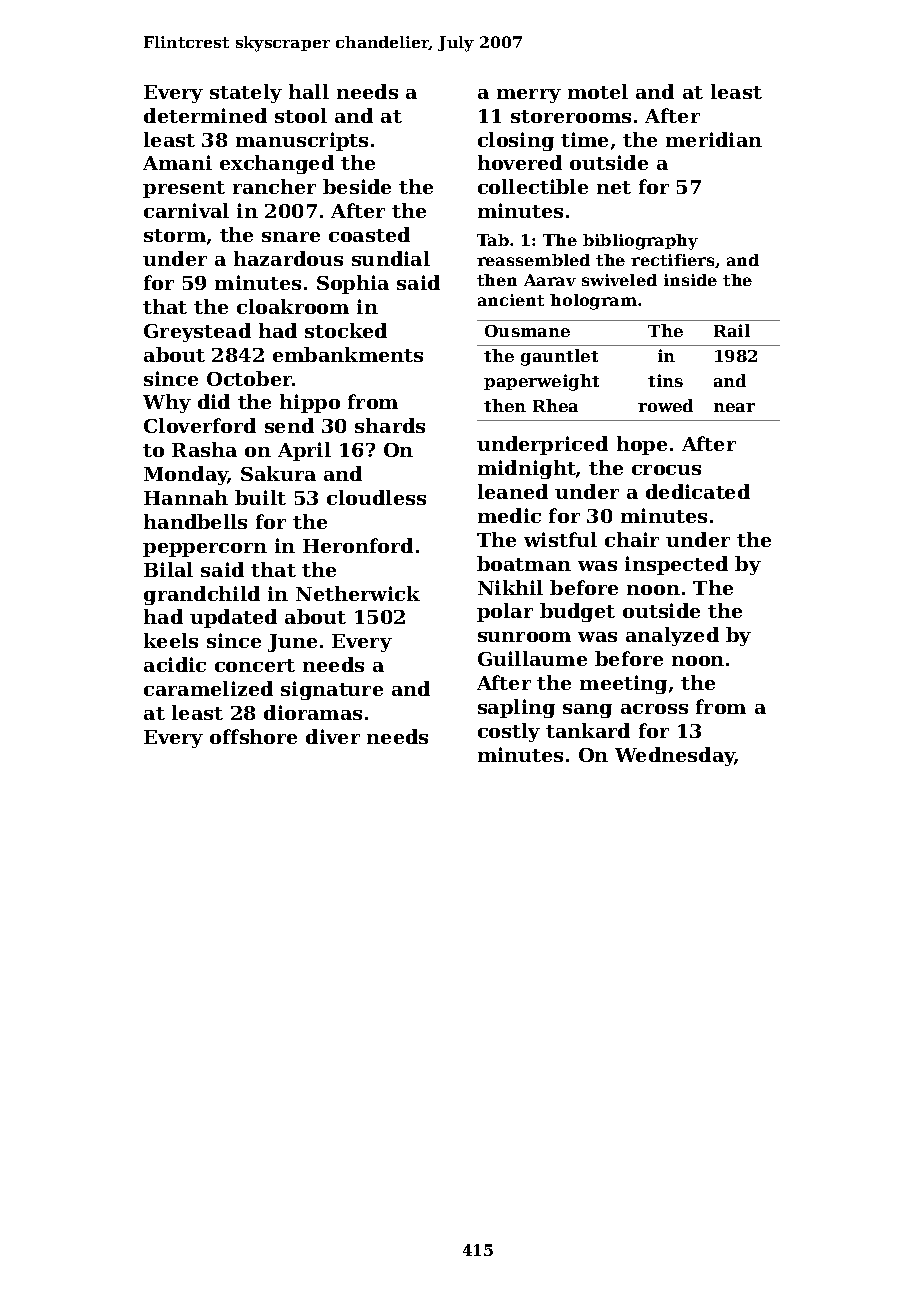 The height and width of the screenshot is (1311, 924). I want to click on boatman, so click(524, 563).
